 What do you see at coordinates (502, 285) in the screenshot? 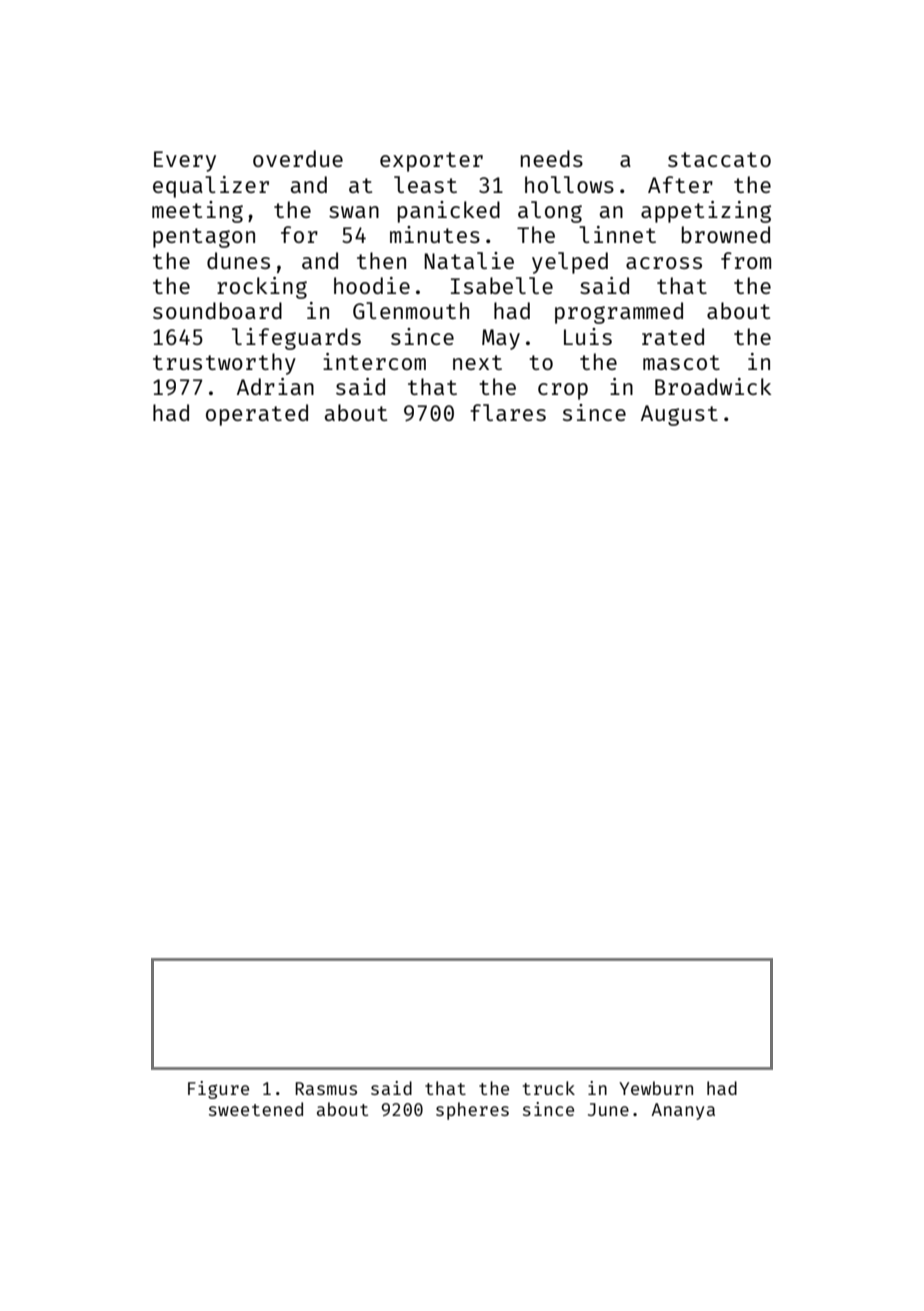
I see `Isabelle` at bounding box center [502, 285].
